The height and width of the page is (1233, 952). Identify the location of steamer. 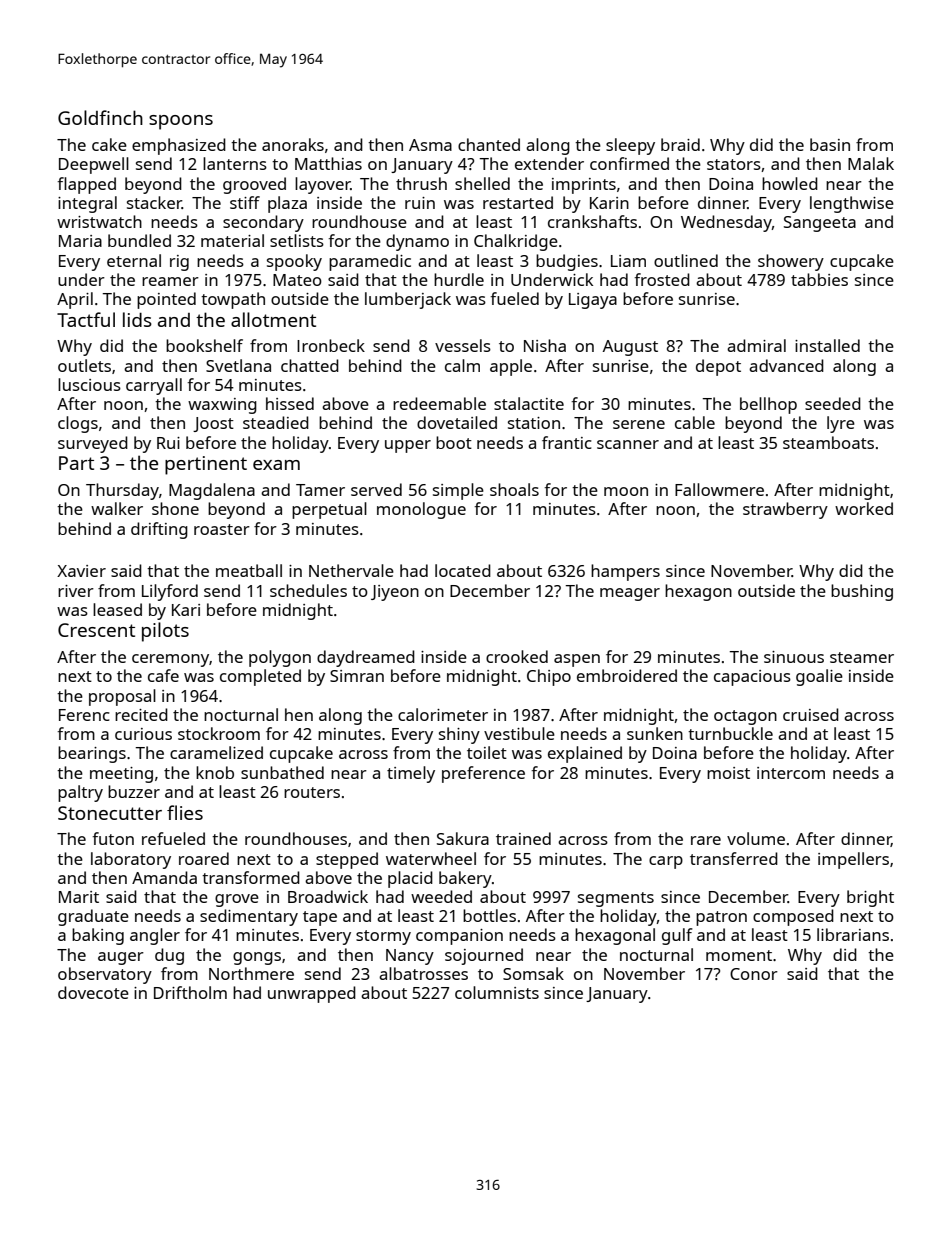
(862, 657).
